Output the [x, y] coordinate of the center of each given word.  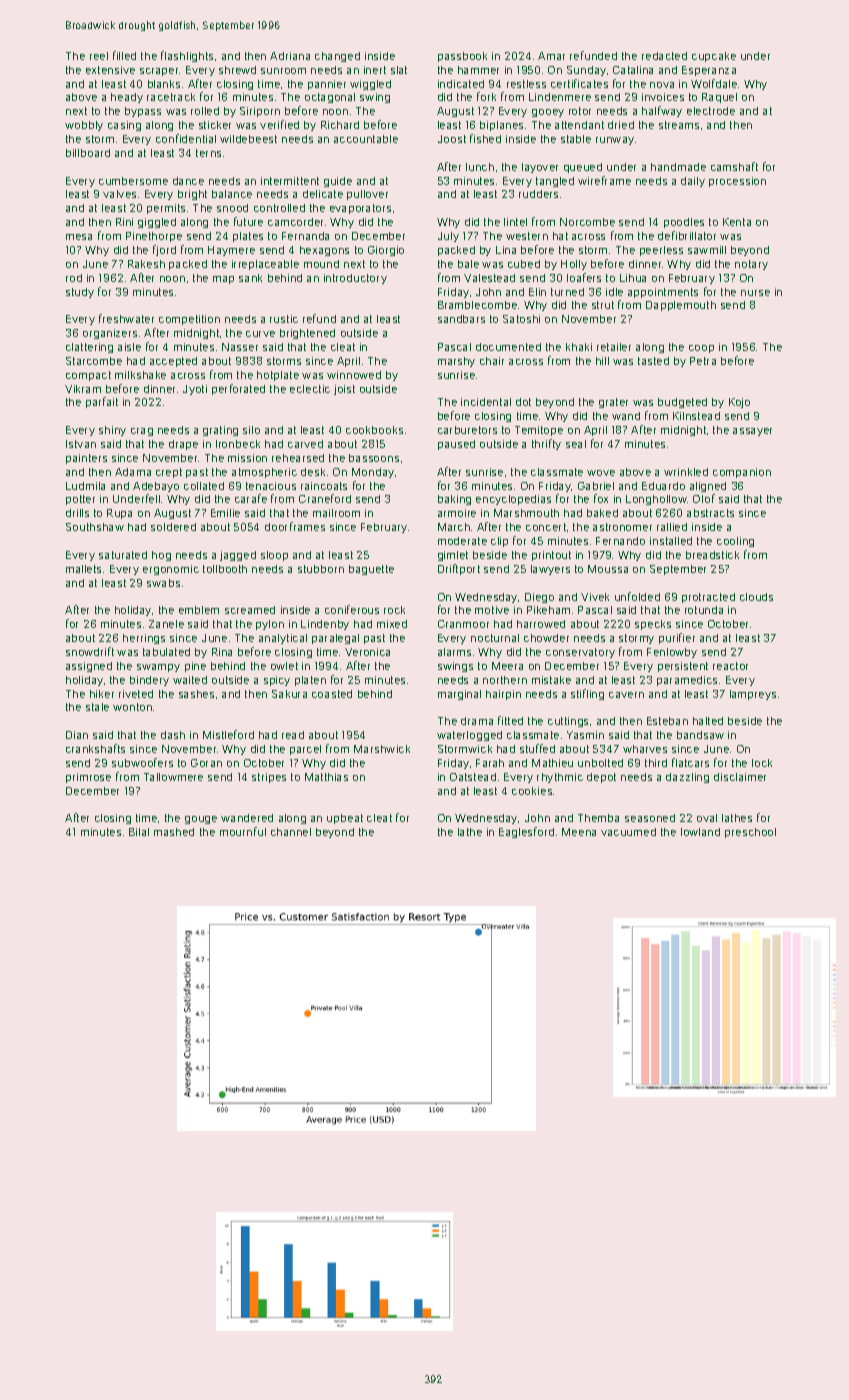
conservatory [580, 653]
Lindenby [325, 625]
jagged [238, 556]
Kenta [737, 222]
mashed [174, 832]
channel [291, 832]
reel [99, 56]
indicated [461, 84]
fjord [164, 250]
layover [540, 168]
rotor [580, 111]
